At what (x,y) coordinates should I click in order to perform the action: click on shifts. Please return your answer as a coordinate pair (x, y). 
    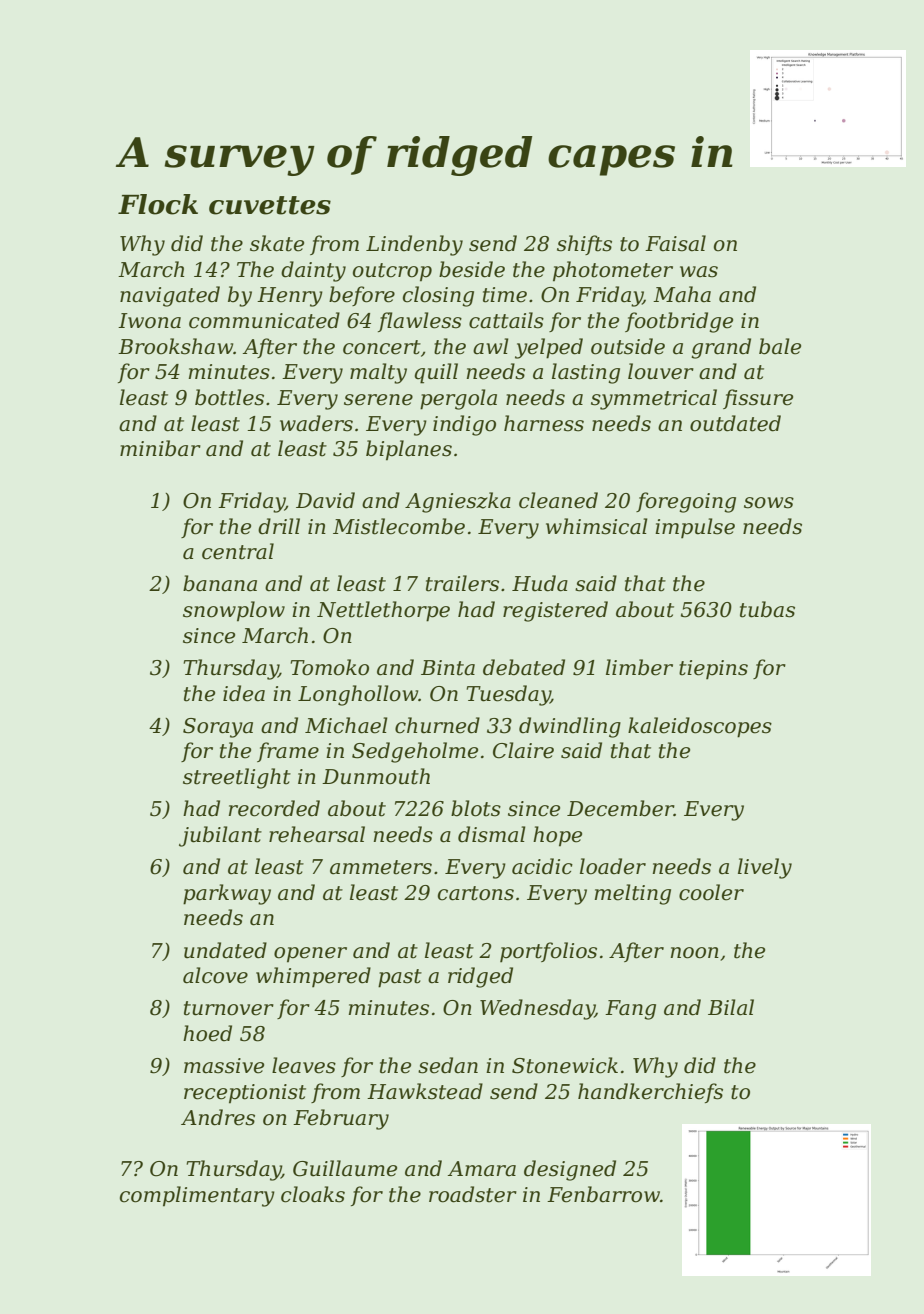
    Looking at the image, I should click on (584, 245).
